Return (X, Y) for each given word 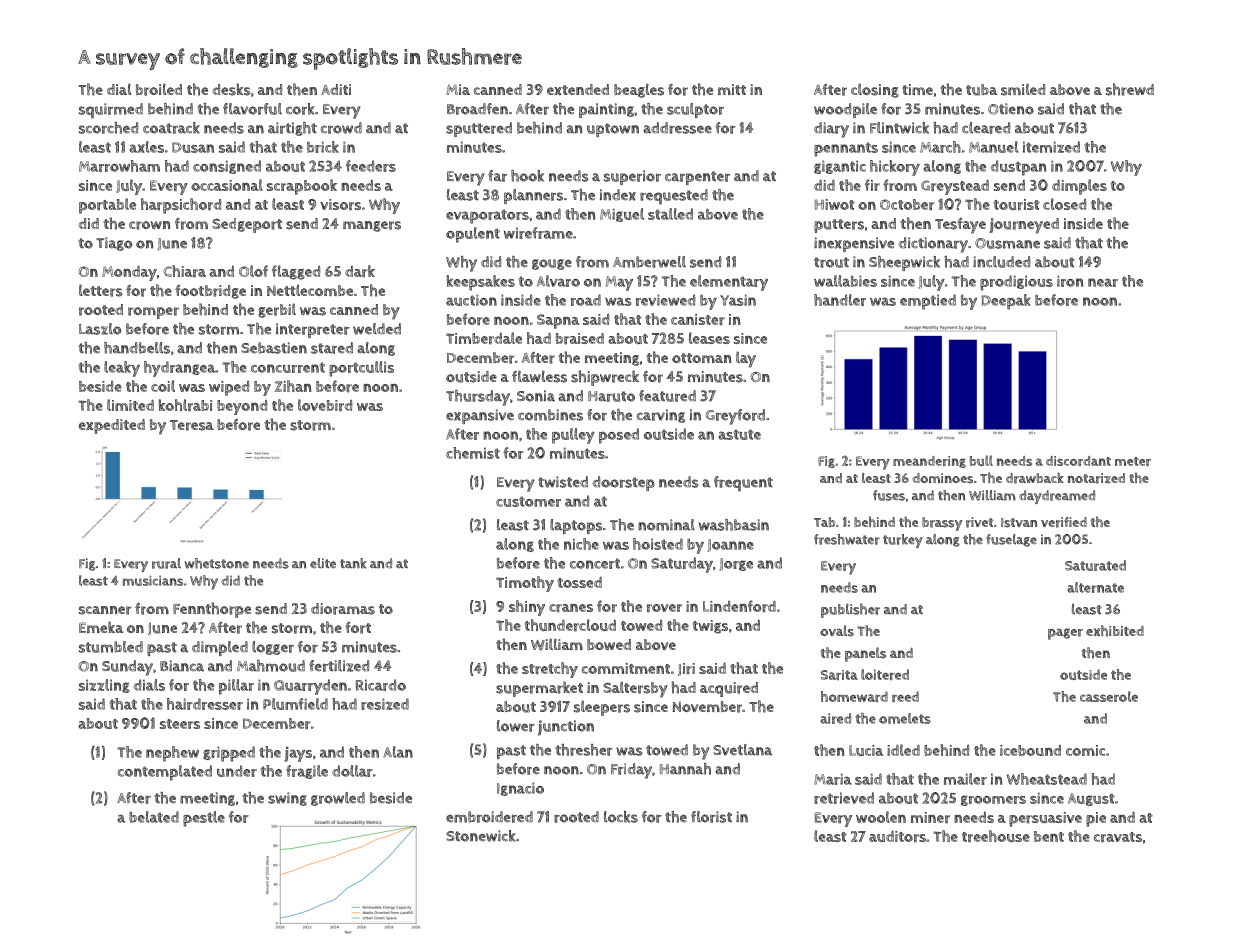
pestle (204, 819)
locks (621, 817)
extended (578, 89)
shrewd (1130, 89)
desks (231, 89)
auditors (897, 837)
